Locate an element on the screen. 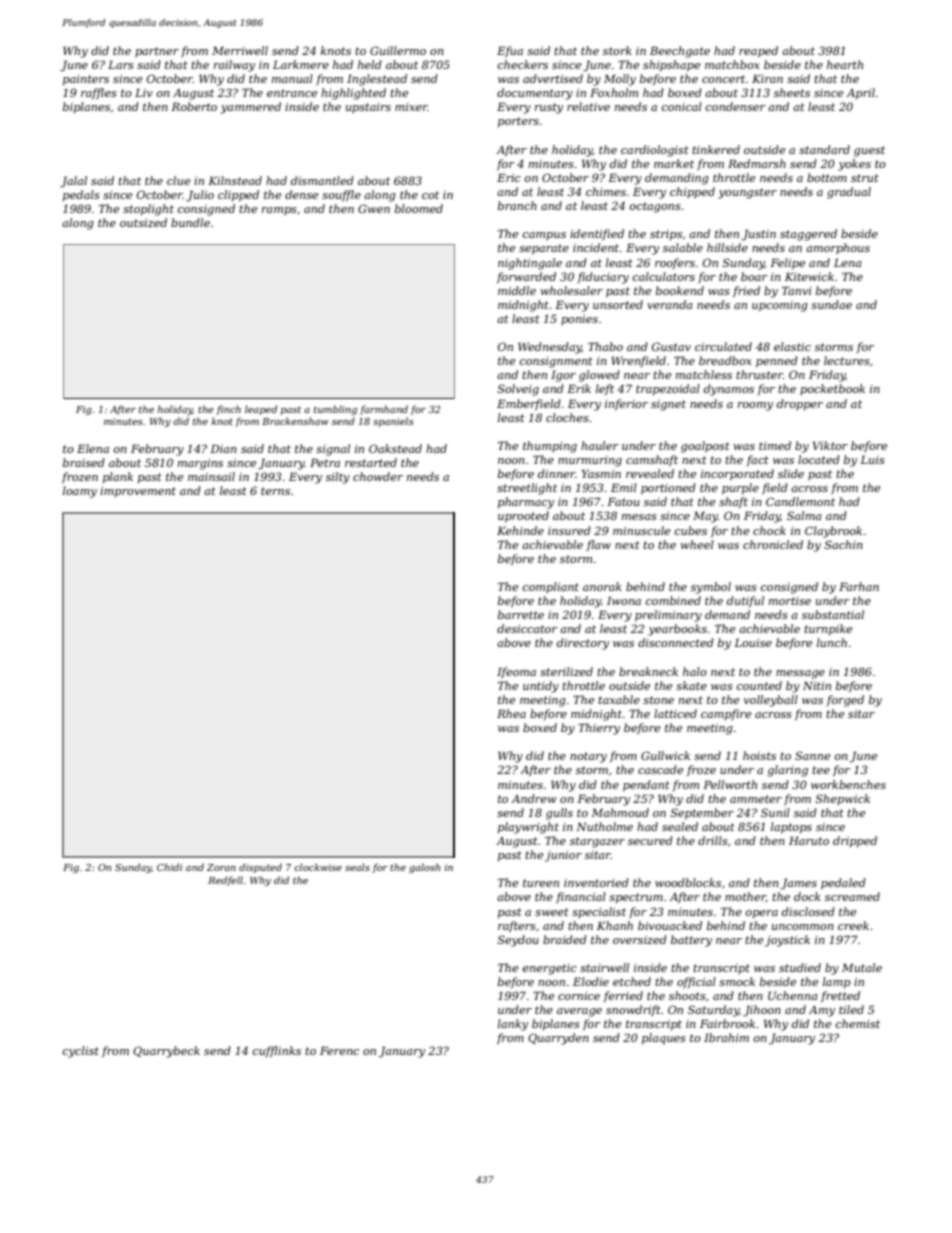 This screenshot has height=1233, width=952. Quarrybeck is located at coordinates (166, 1052).
